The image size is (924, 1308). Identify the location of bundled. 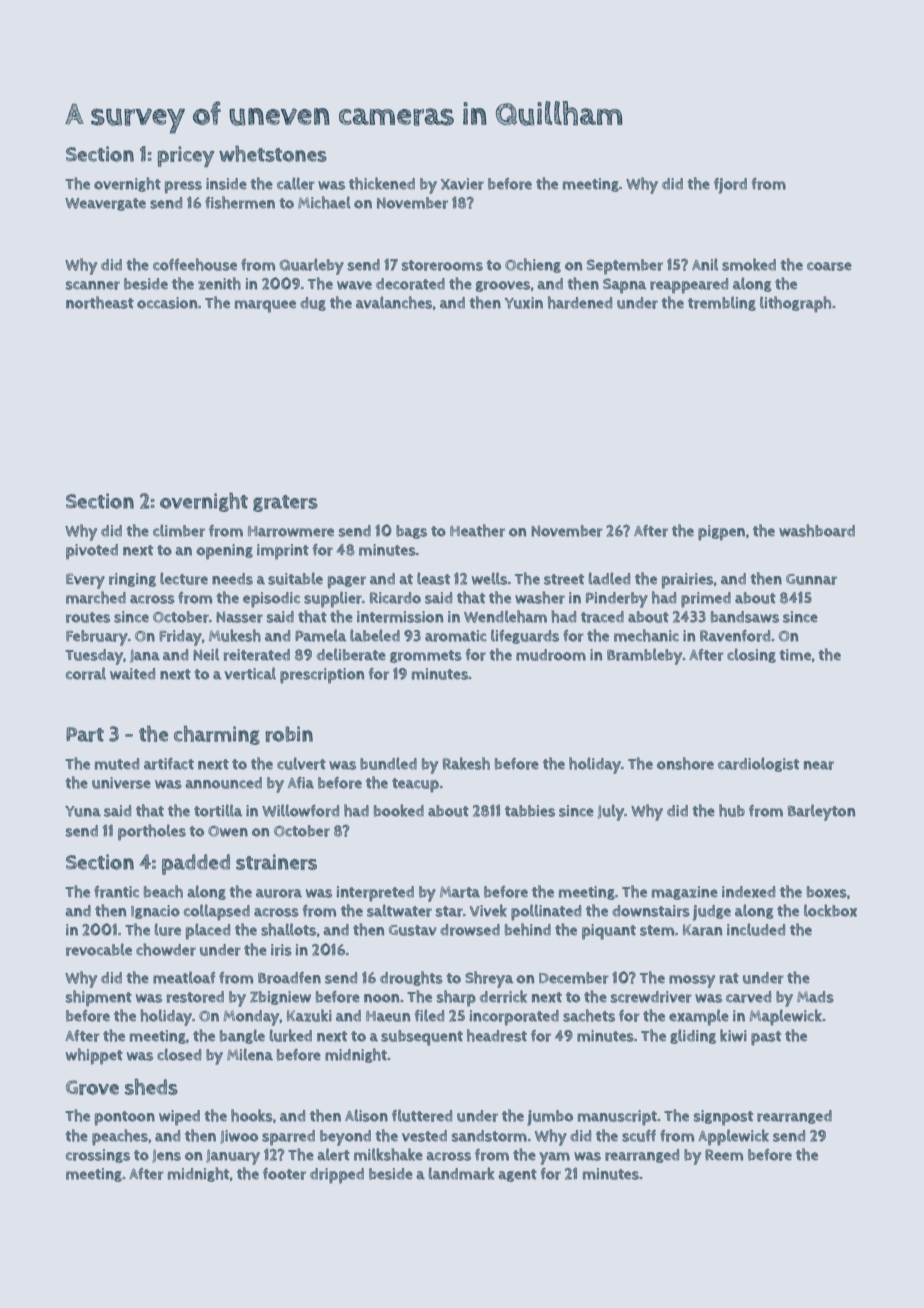
(388, 763).
